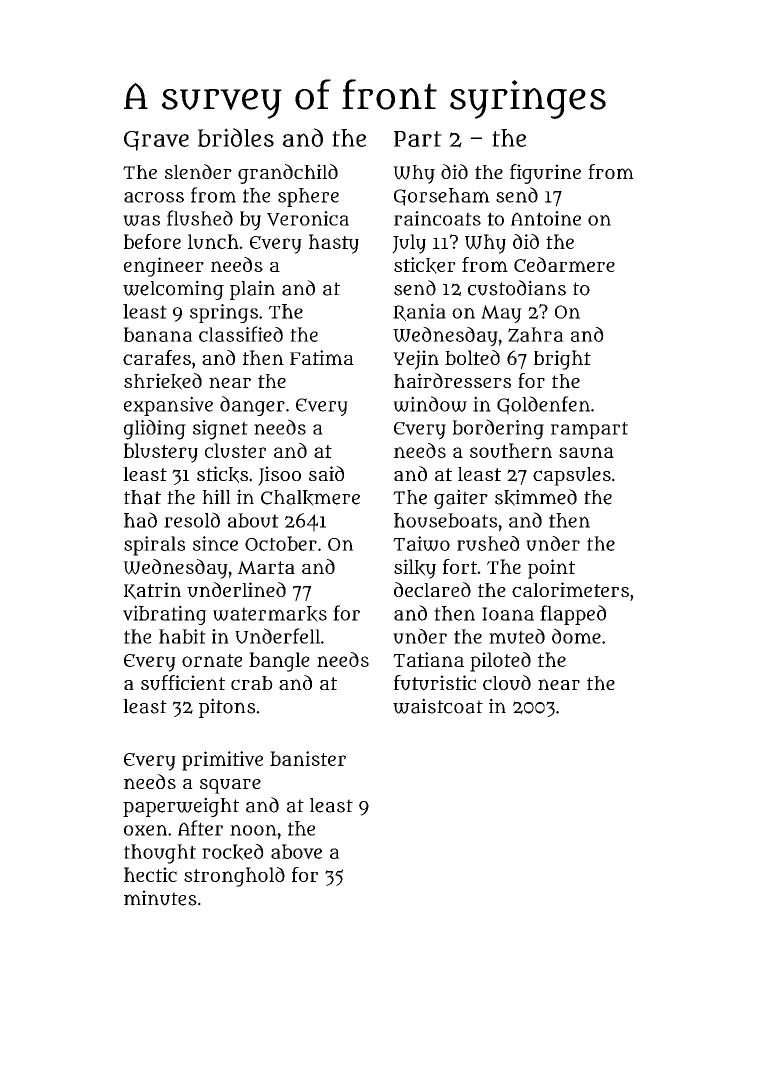  I want to click on Katrin, so click(152, 591).
